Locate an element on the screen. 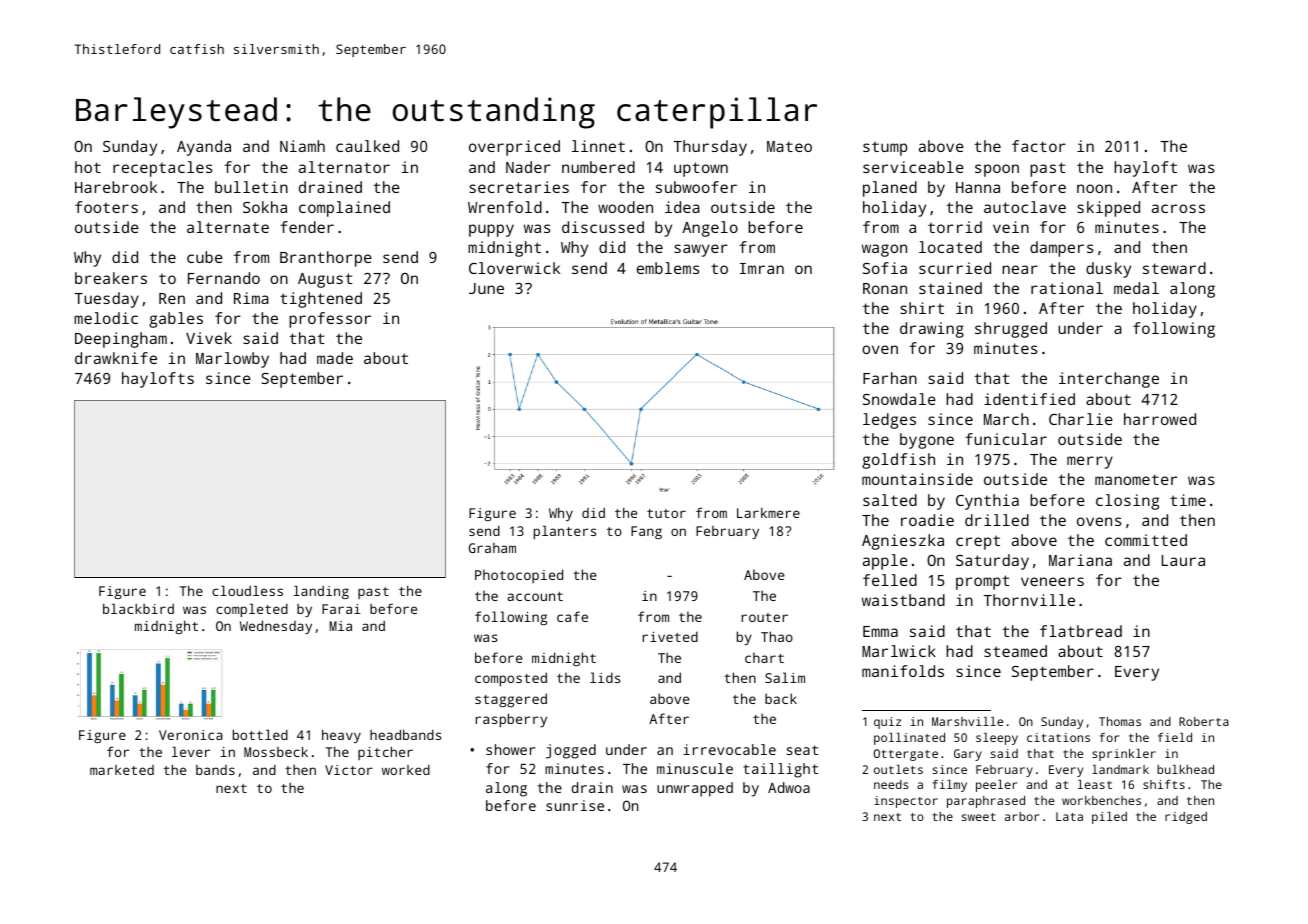 This screenshot has height=924, width=1308. Angelo is located at coordinates (710, 229).
